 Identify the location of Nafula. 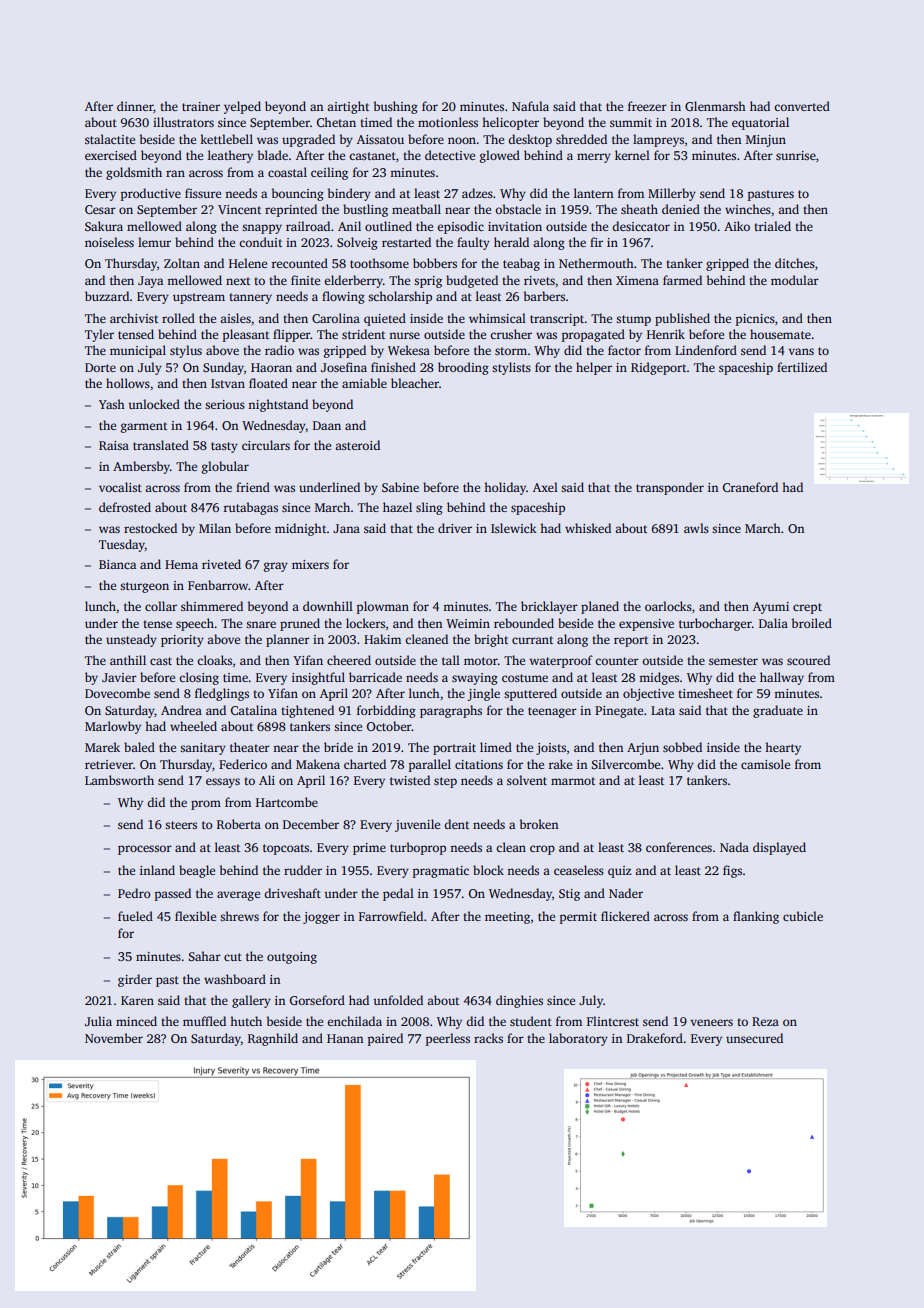
(530, 106).
